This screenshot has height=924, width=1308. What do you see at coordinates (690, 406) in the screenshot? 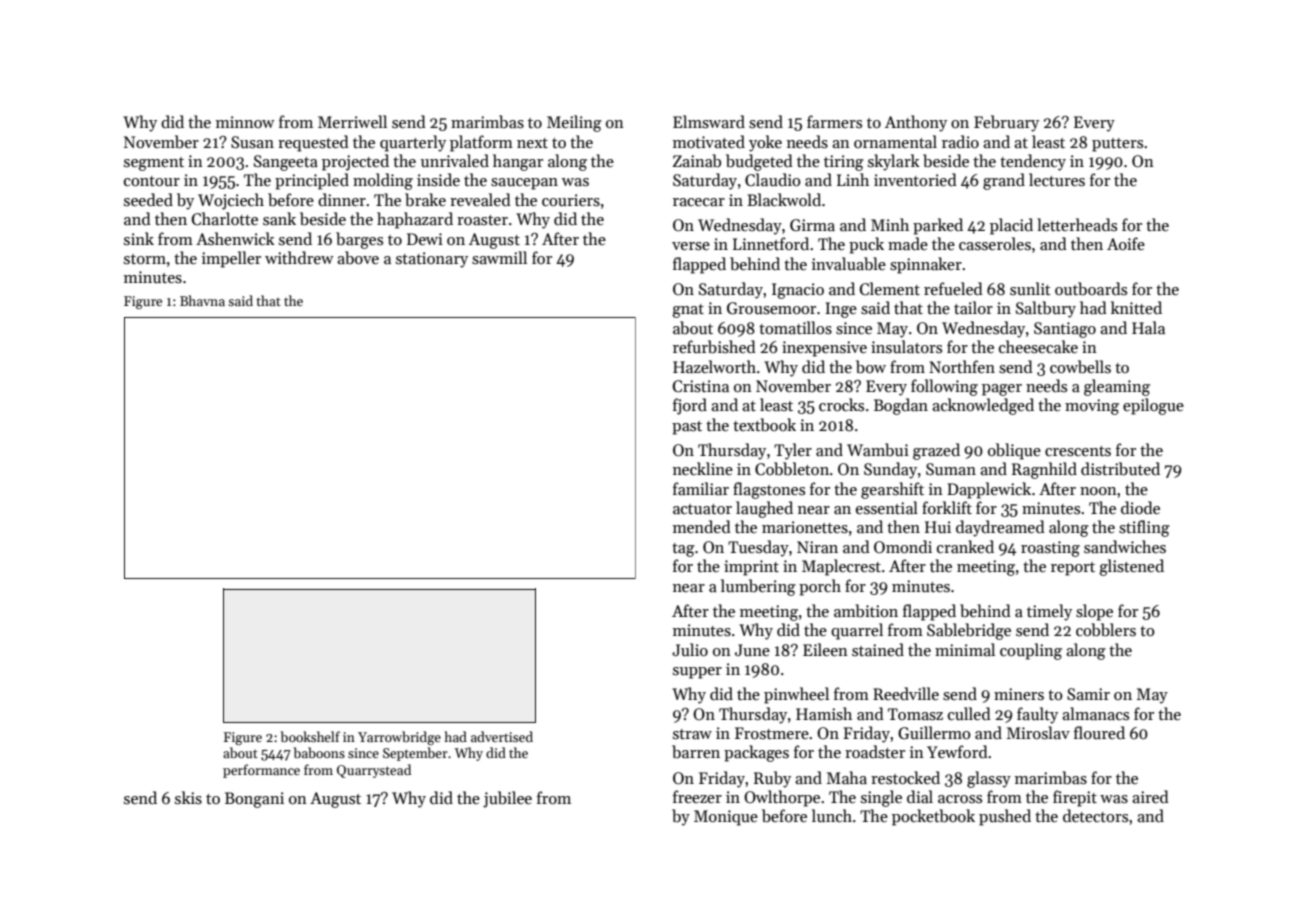
I see `fjord` at bounding box center [690, 406].
